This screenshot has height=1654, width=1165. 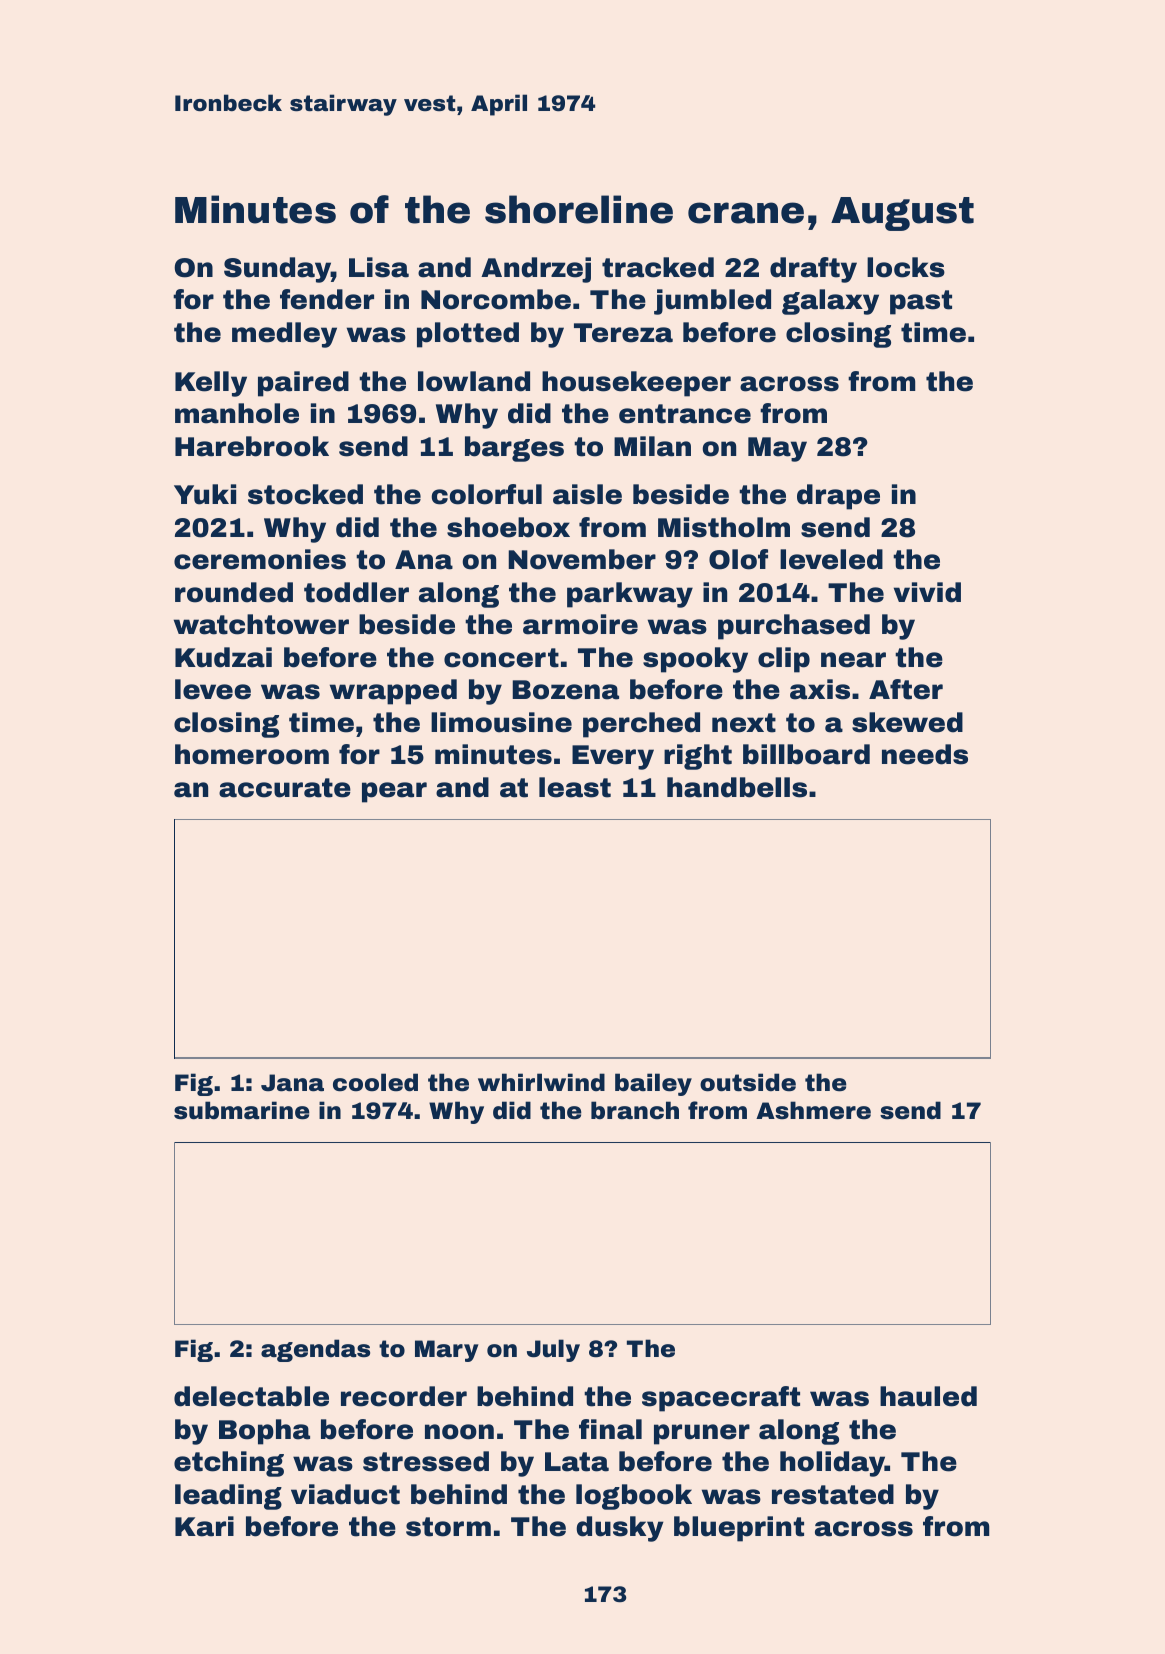 I want to click on Kari, so click(x=204, y=1526).
